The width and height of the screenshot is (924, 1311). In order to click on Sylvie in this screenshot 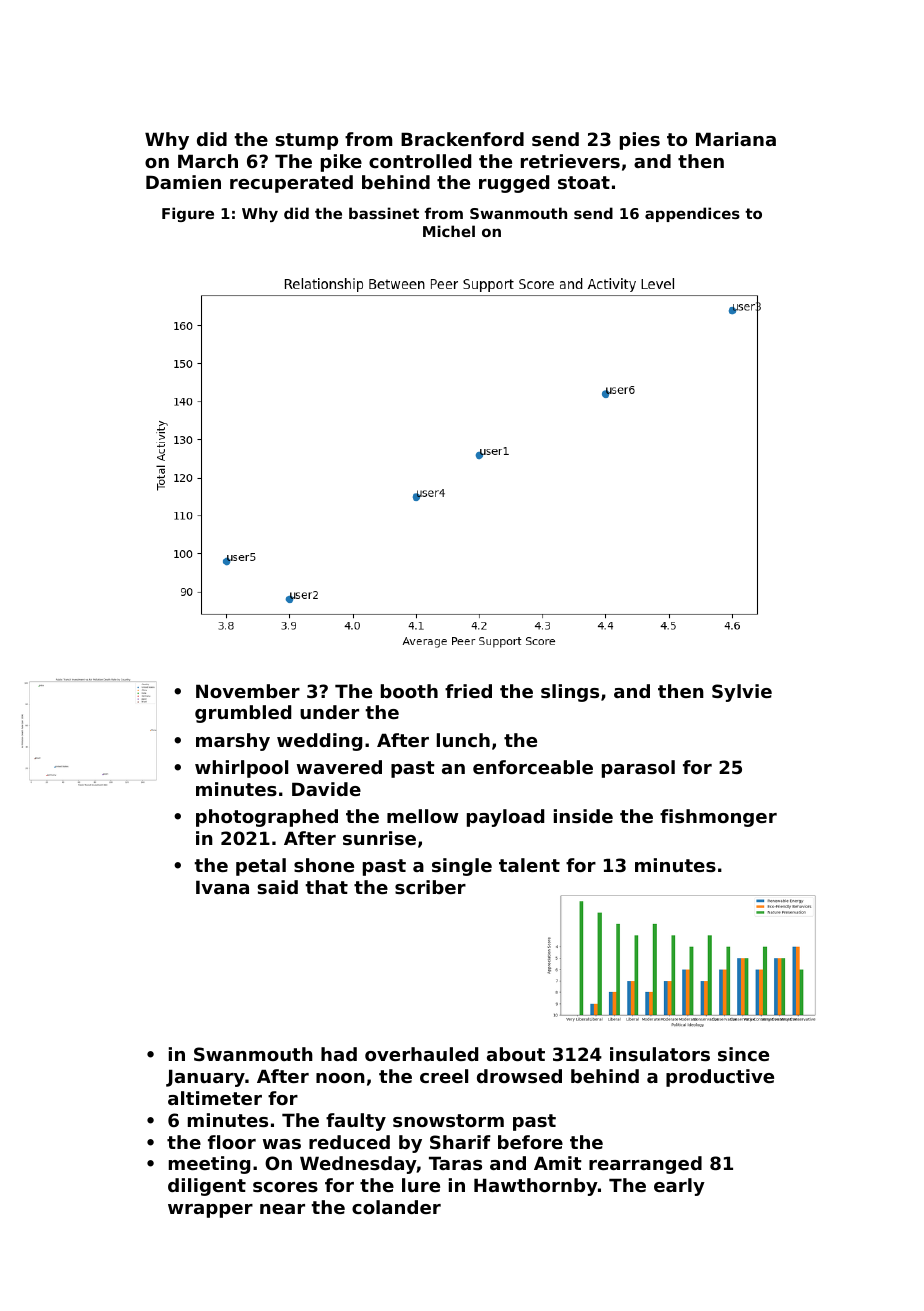, I will do `click(742, 693)`.
